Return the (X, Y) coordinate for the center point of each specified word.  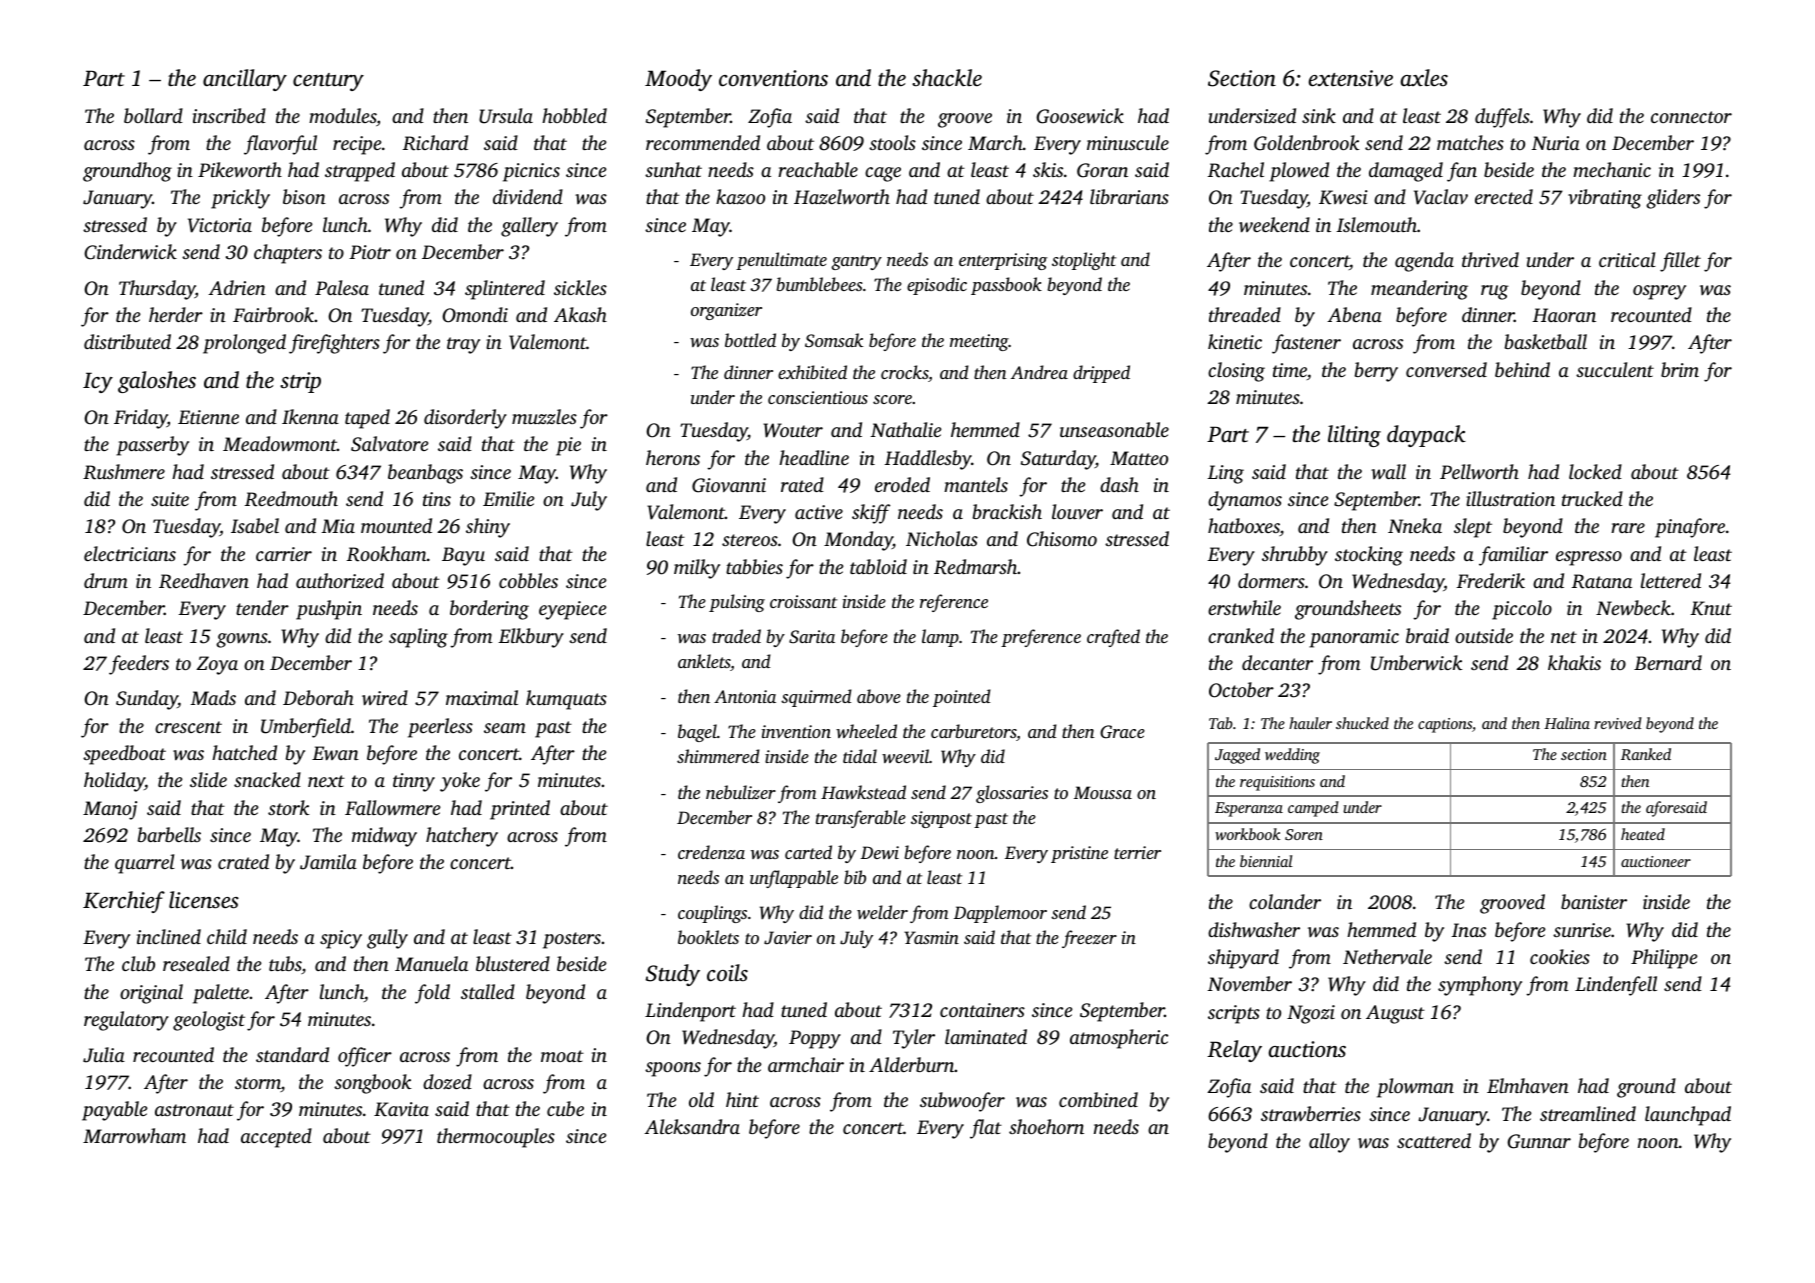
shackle (947, 77)
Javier (788, 938)
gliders (1673, 199)
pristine (1079, 854)
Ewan (335, 753)
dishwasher (1254, 930)
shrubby (1295, 556)
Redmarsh (976, 567)
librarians (1129, 196)
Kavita (401, 1109)
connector (1691, 117)
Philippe (1664, 959)
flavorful (280, 145)
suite (170, 499)
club (138, 963)
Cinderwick (130, 252)
